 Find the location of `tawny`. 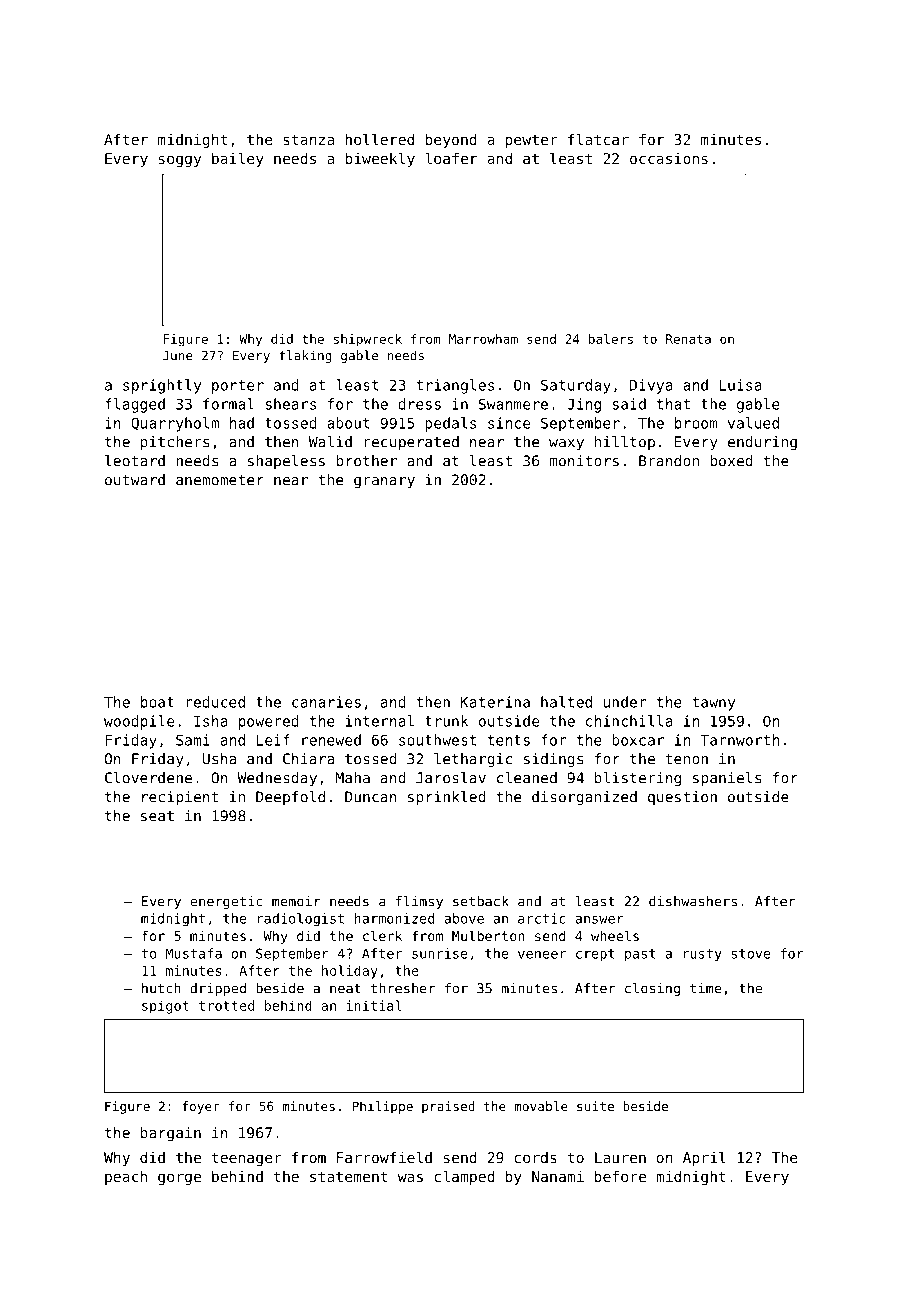

tawny is located at coordinates (713, 704).
